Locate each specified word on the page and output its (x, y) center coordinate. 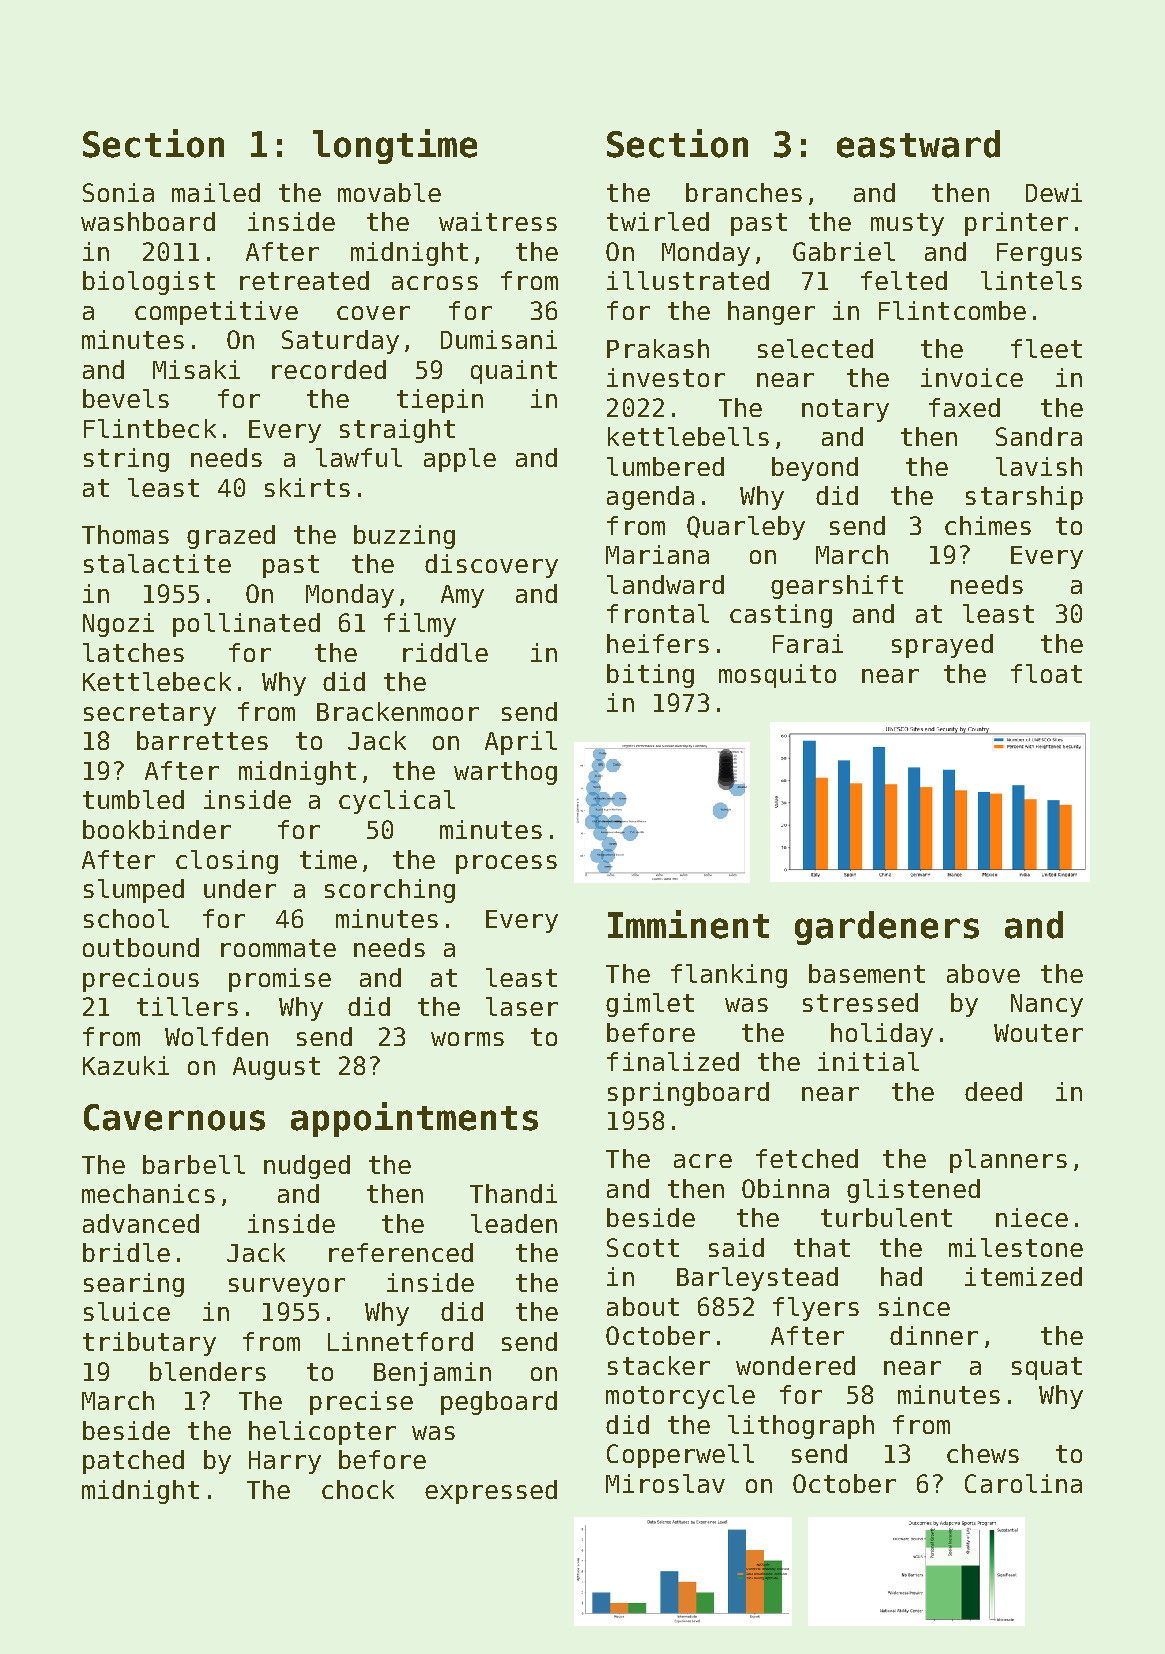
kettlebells (688, 436)
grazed (231, 537)
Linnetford (400, 1341)
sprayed (942, 646)
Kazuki (126, 1065)
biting (650, 676)
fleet (1046, 348)
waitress (498, 221)
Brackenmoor (398, 711)
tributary (149, 1344)
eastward (918, 144)
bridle (126, 1252)
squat (1047, 1368)
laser (522, 1006)
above (983, 973)
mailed (216, 192)
